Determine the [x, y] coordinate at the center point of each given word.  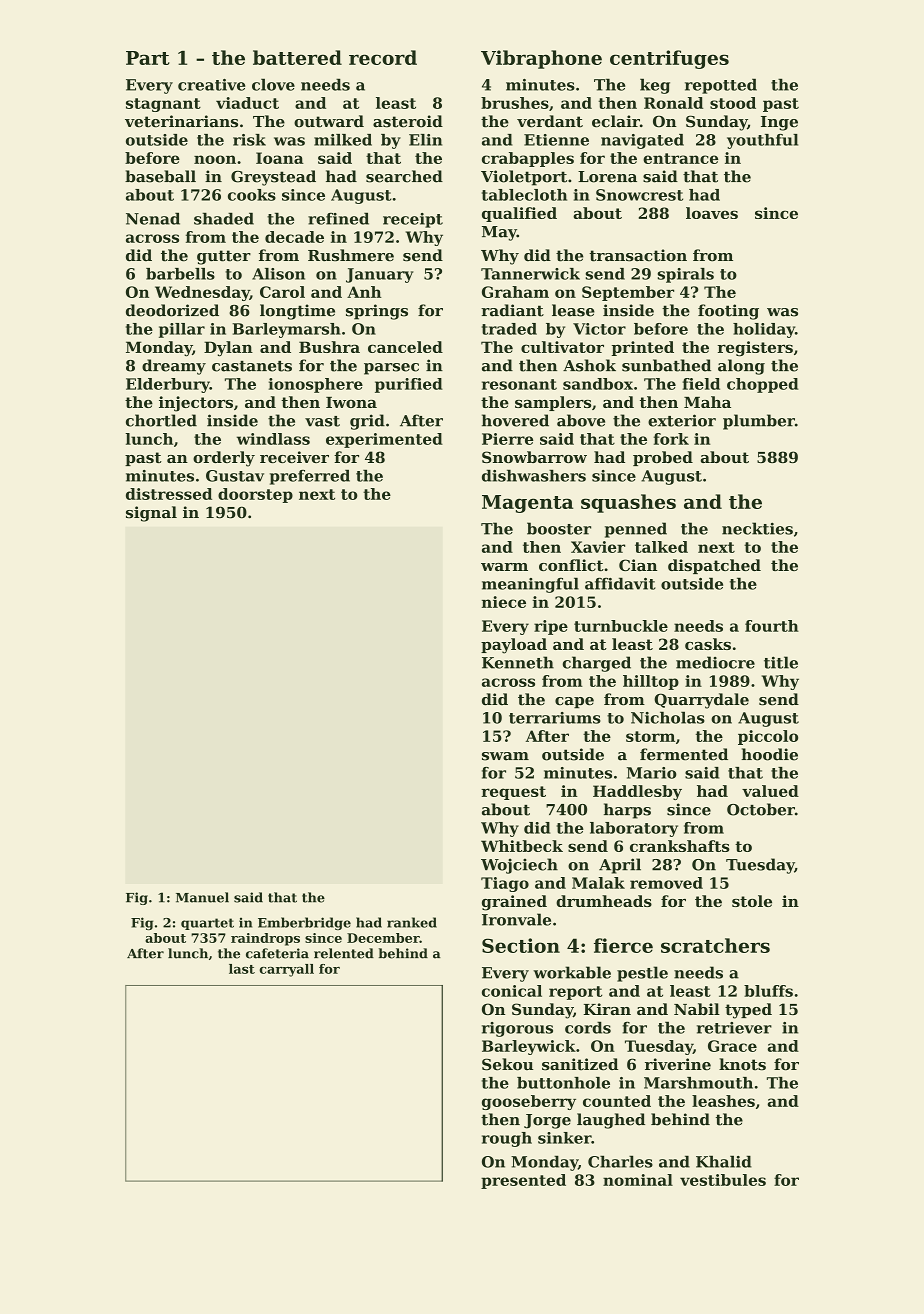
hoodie [769, 754]
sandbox [598, 384]
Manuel [202, 897]
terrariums [555, 718]
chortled [161, 420]
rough [507, 1139]
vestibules [723, 1180]
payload [514, 646]
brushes [515, 103]
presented [523, 1181]
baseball [160, 176]
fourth [772, 626]
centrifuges [669, 59]
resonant [519, 384]
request [513, 793]
